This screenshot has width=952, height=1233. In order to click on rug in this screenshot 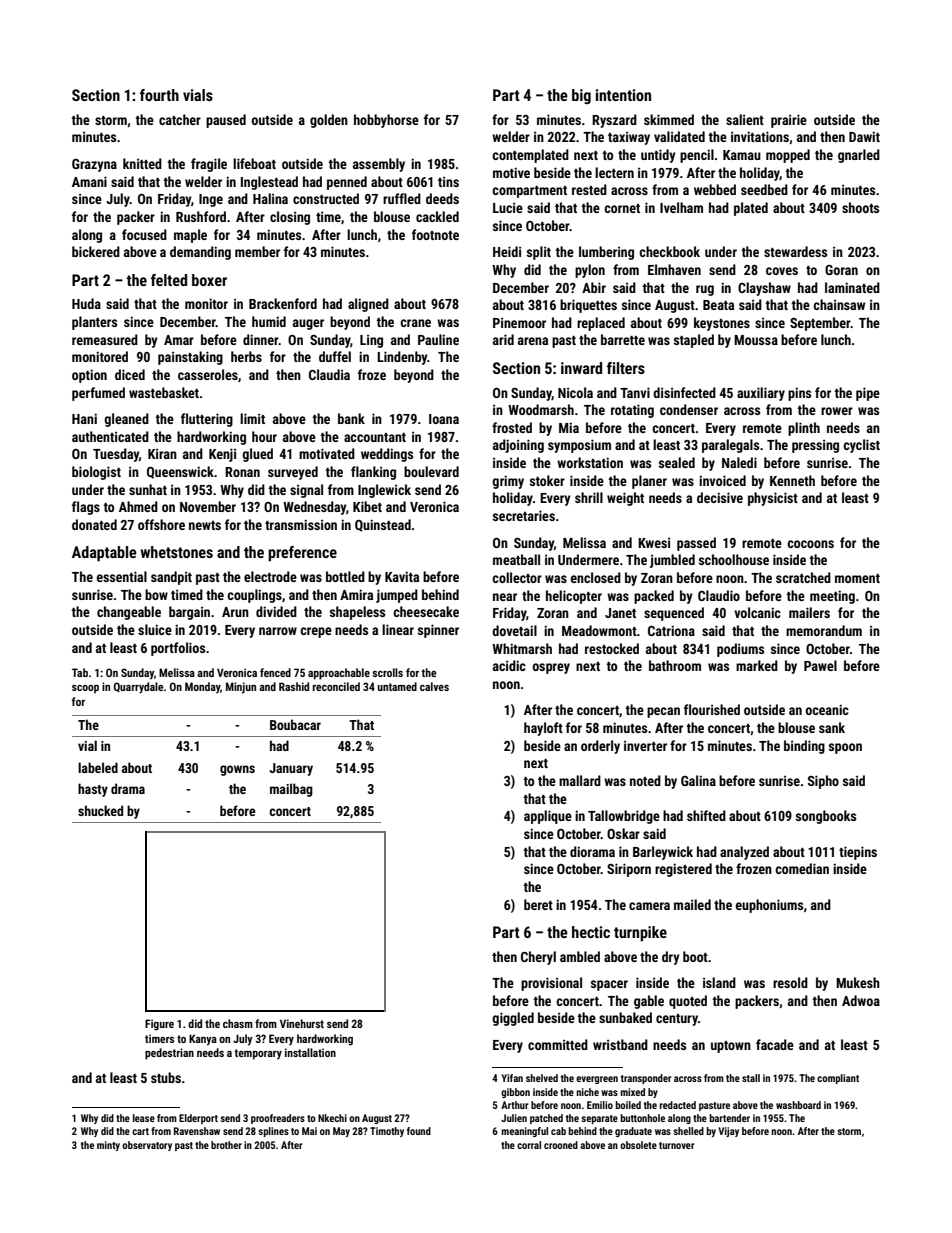, I will do `click(705, 290)`.
